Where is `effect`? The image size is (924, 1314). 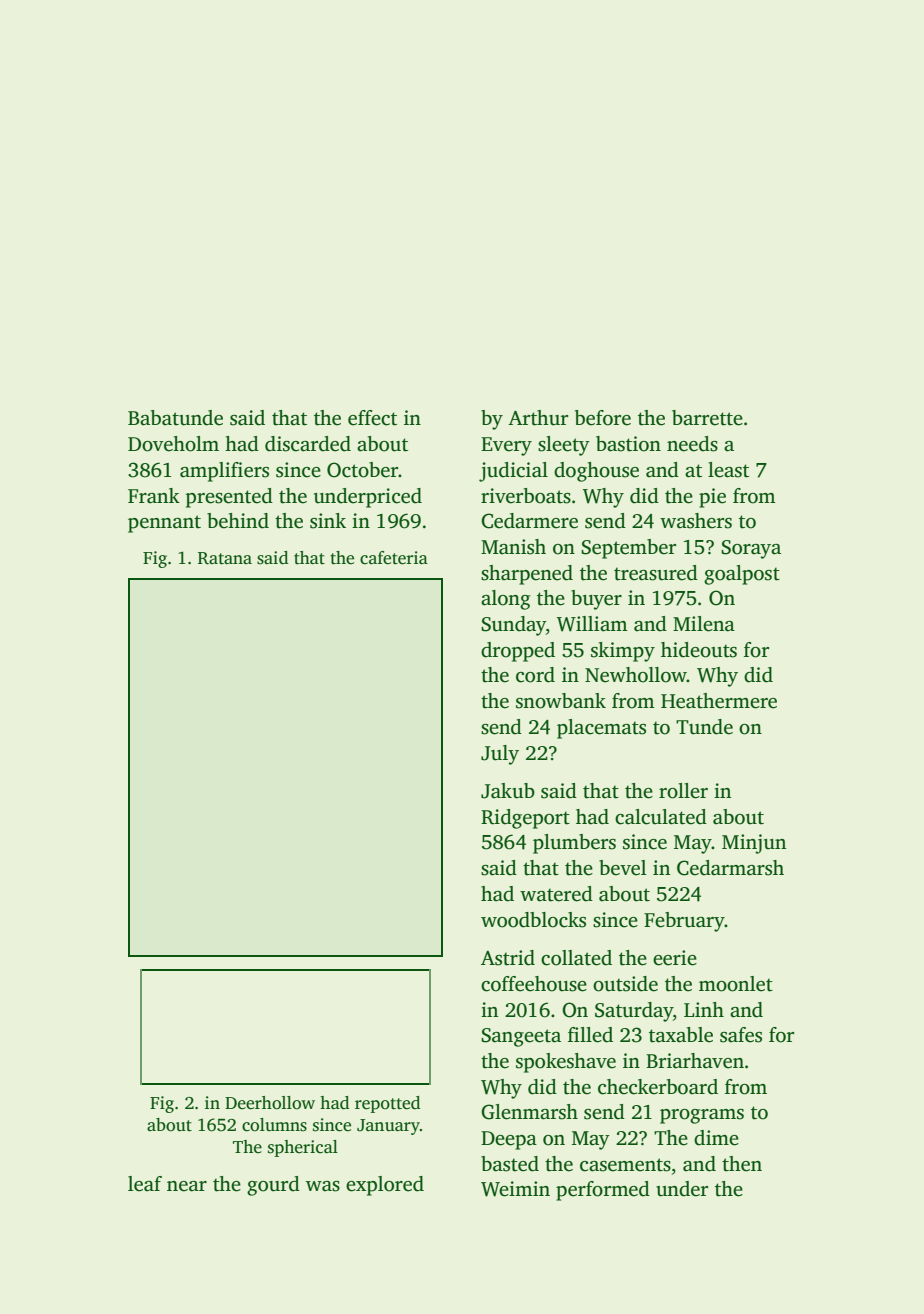 effect is located at coordinates (372, 418).
